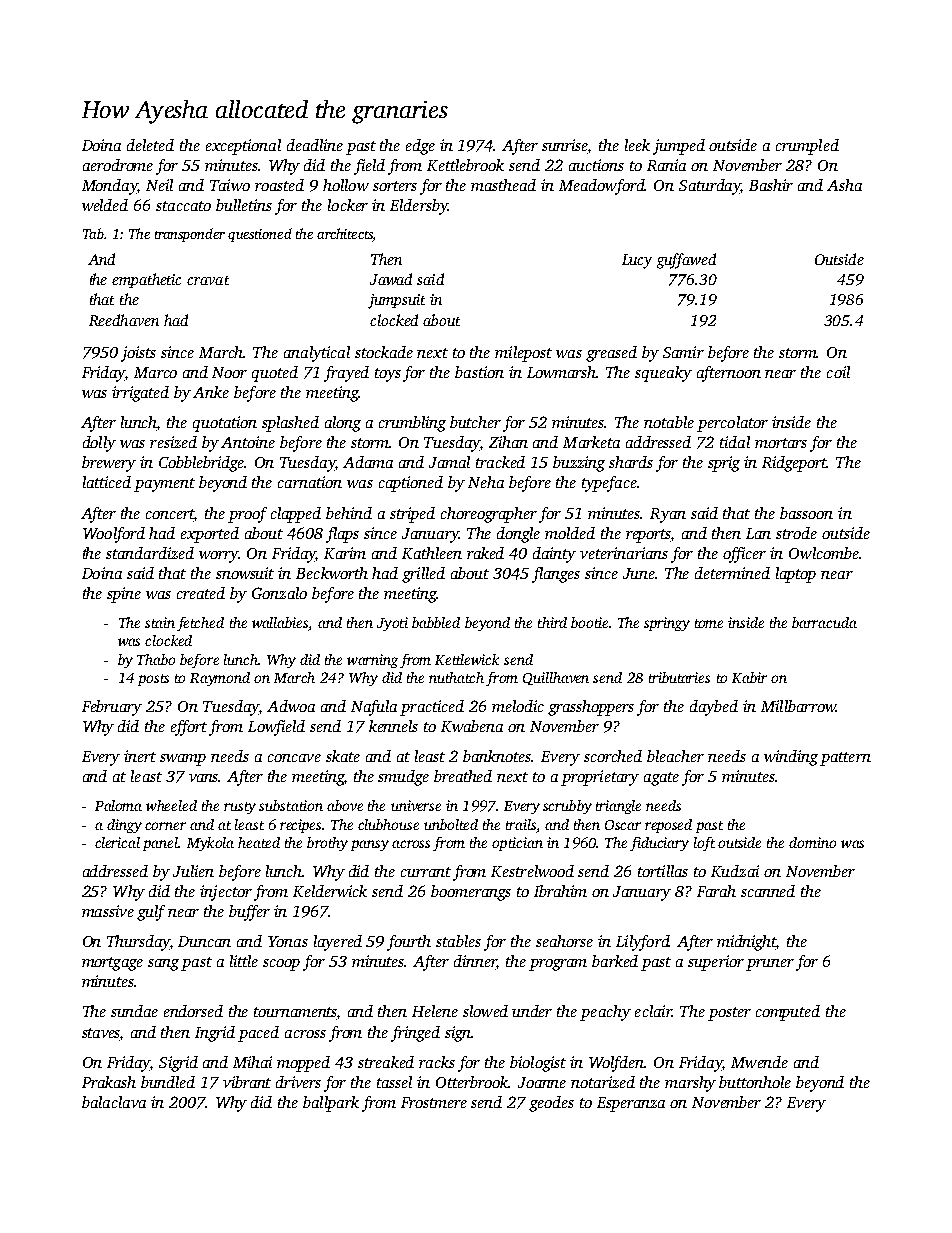 Image resolution: width=952 pixels, height=1233 pixels. Describe the element at coordinates (374, 708) in the screenshot. I see `Nafula` at that location.
